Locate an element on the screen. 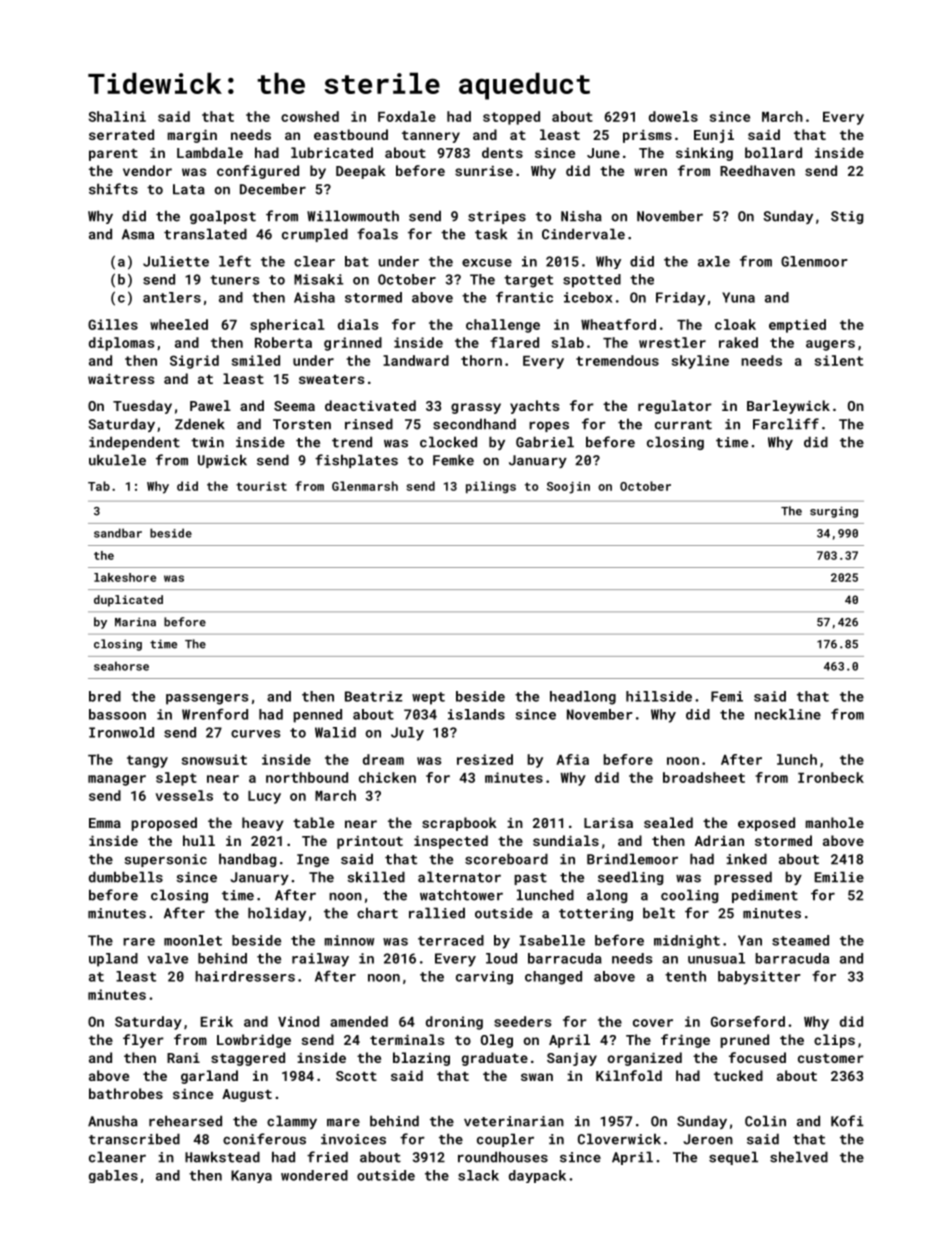 The image size is (952, 1233). augers is located at coordinates (830, 345).
